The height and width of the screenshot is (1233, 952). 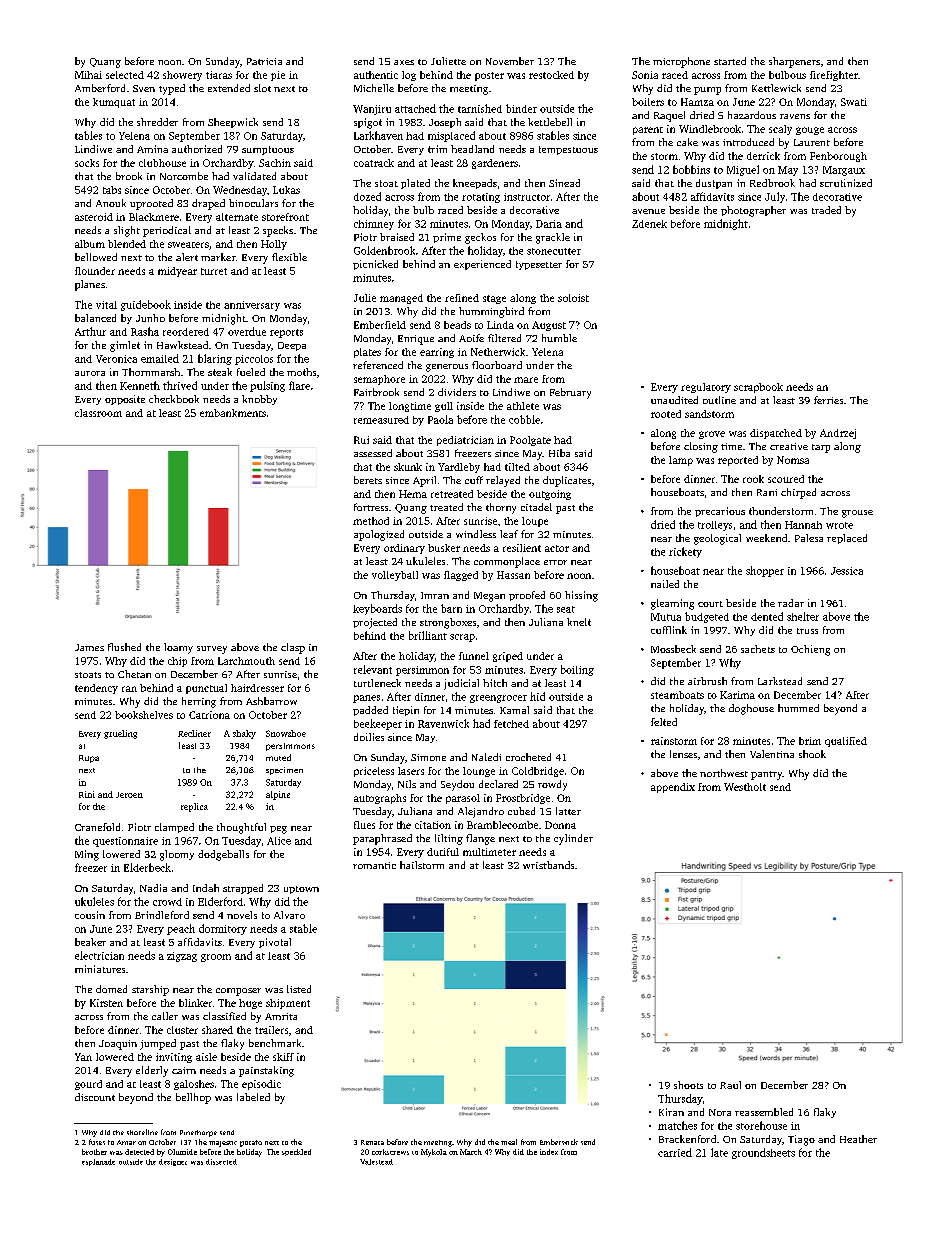 I want to click on Zdenek, so click(x=649, y=224).
